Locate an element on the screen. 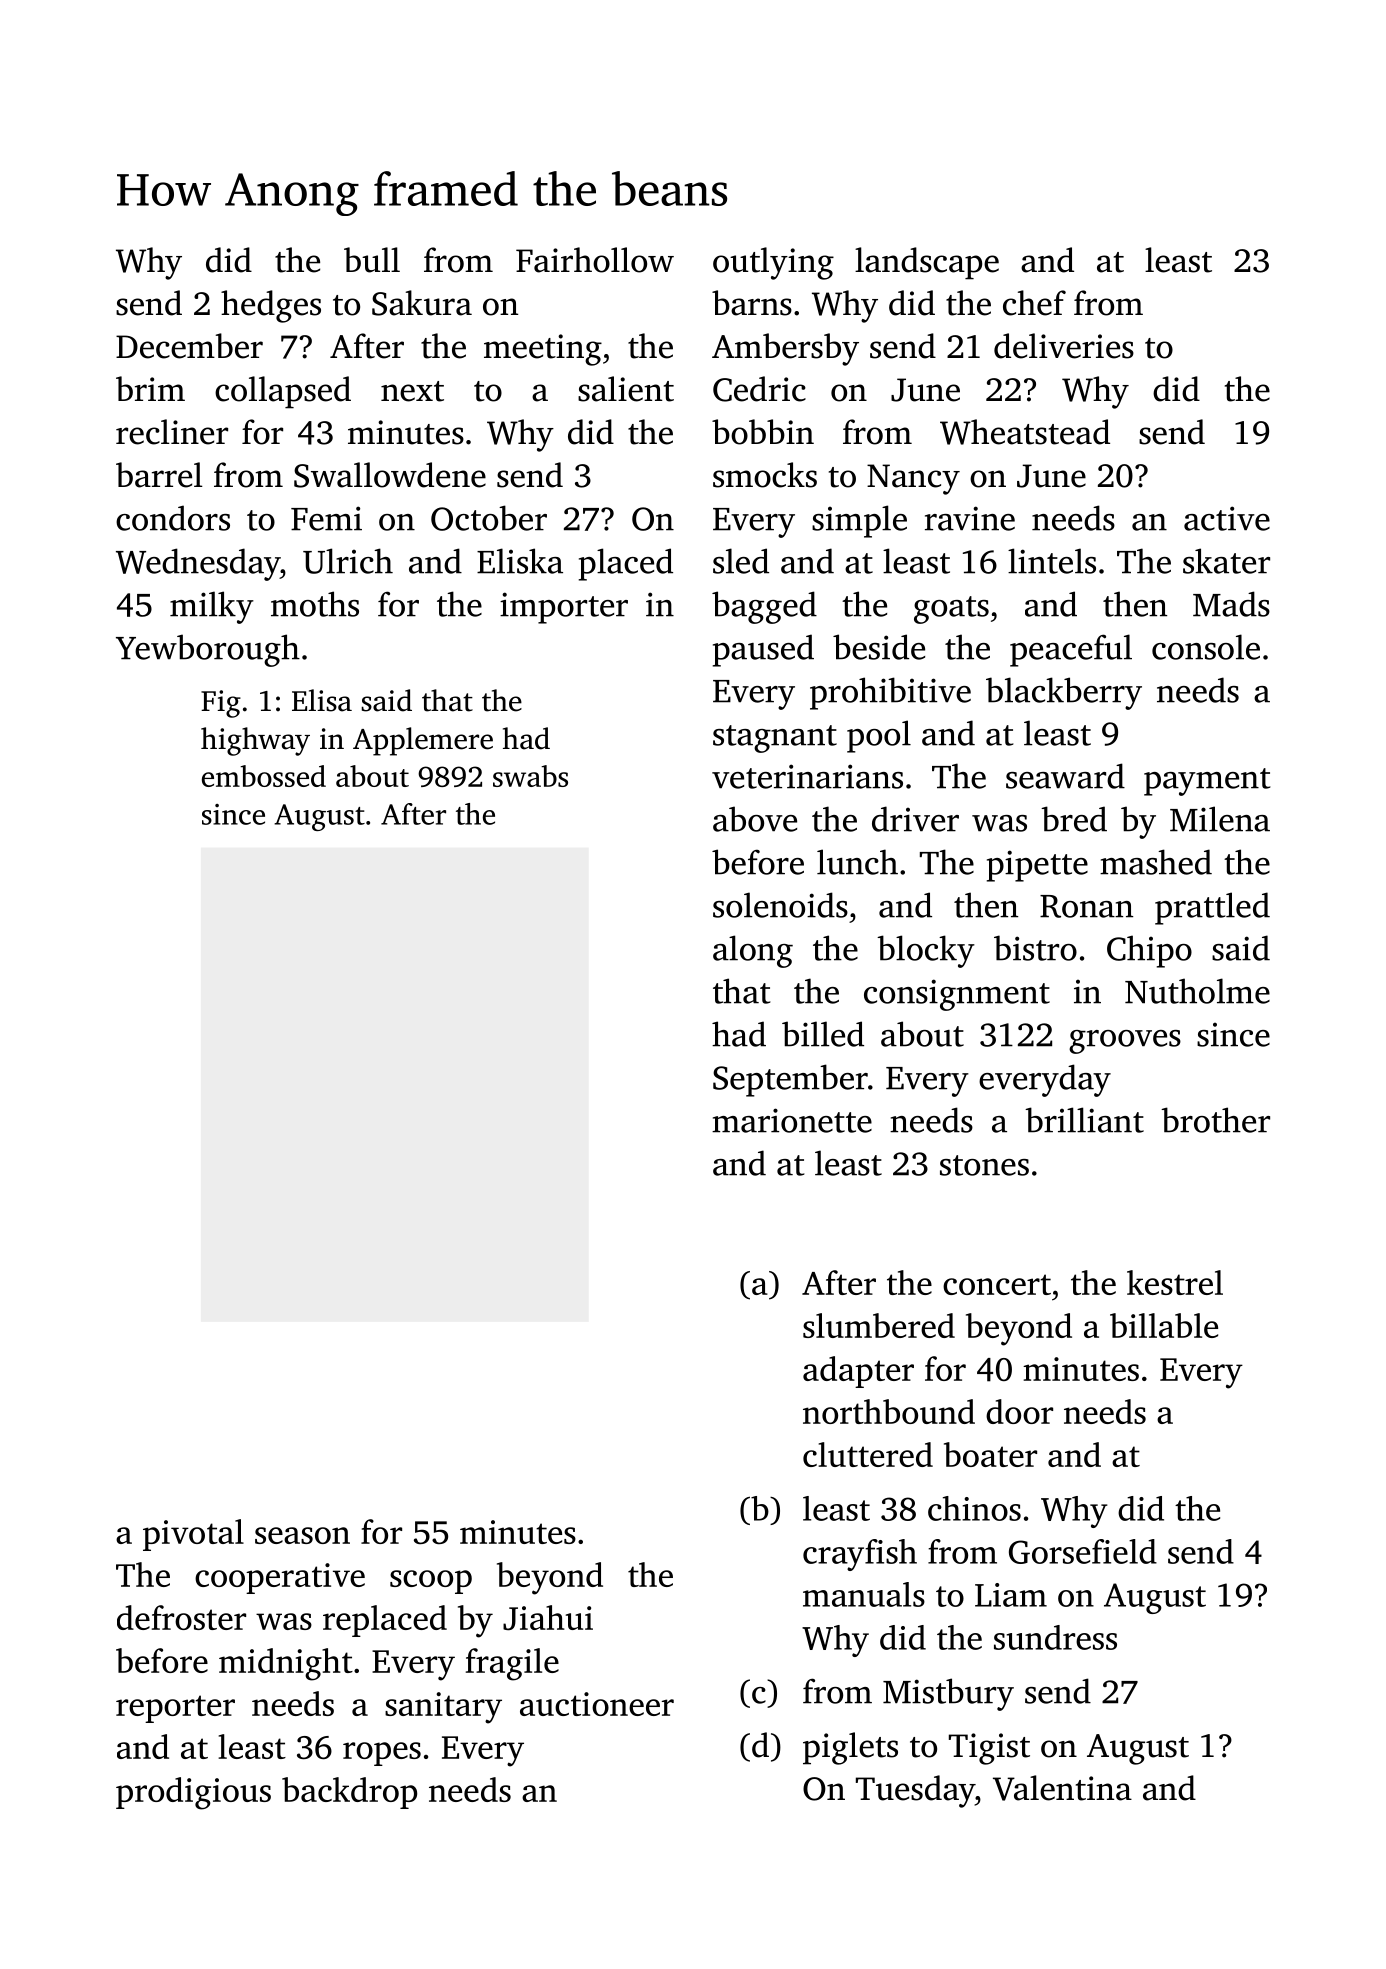  lintels is located at coordinates (1052, 561).
